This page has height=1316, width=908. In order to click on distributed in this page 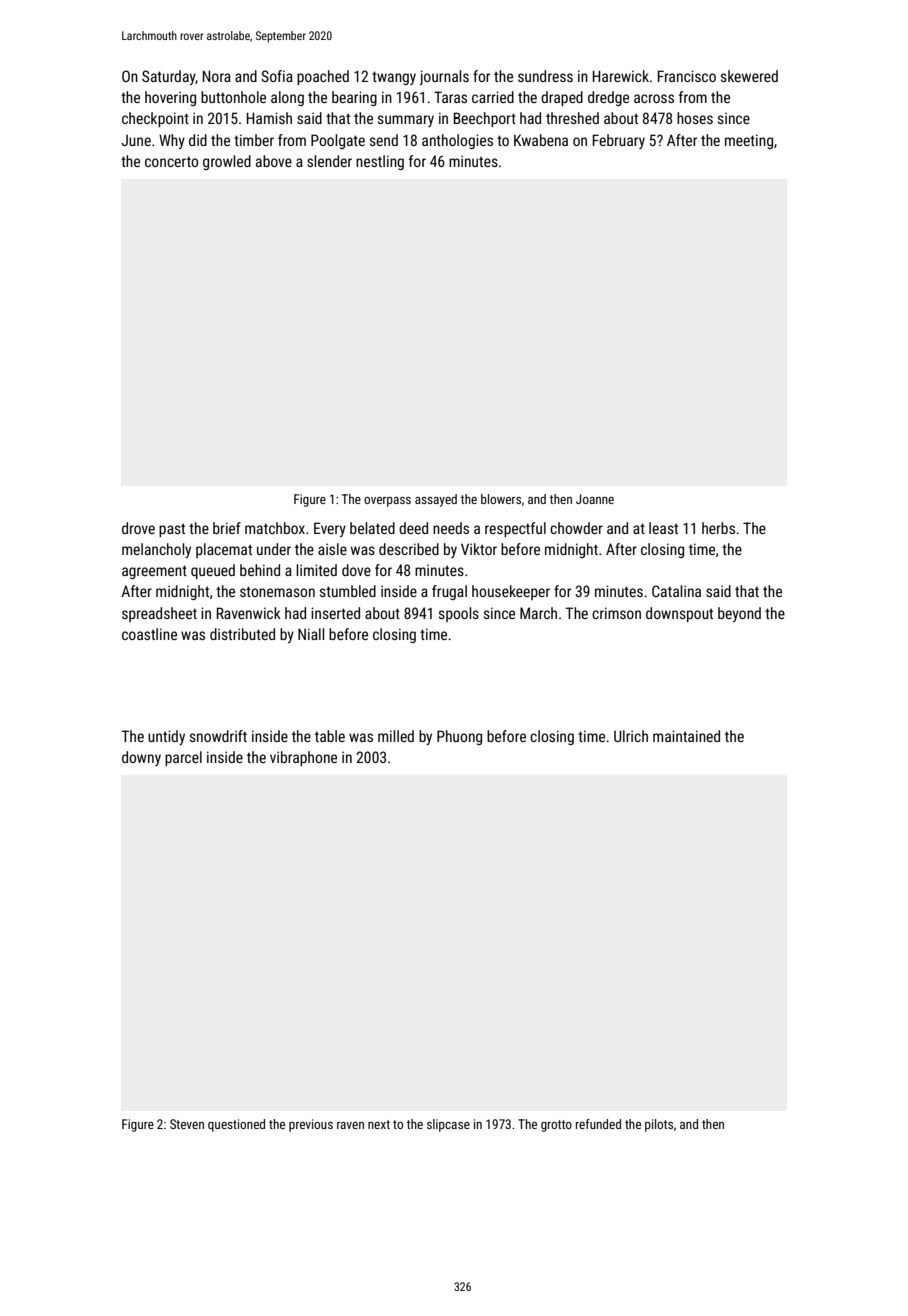, I will do `click(242, 634)`.
